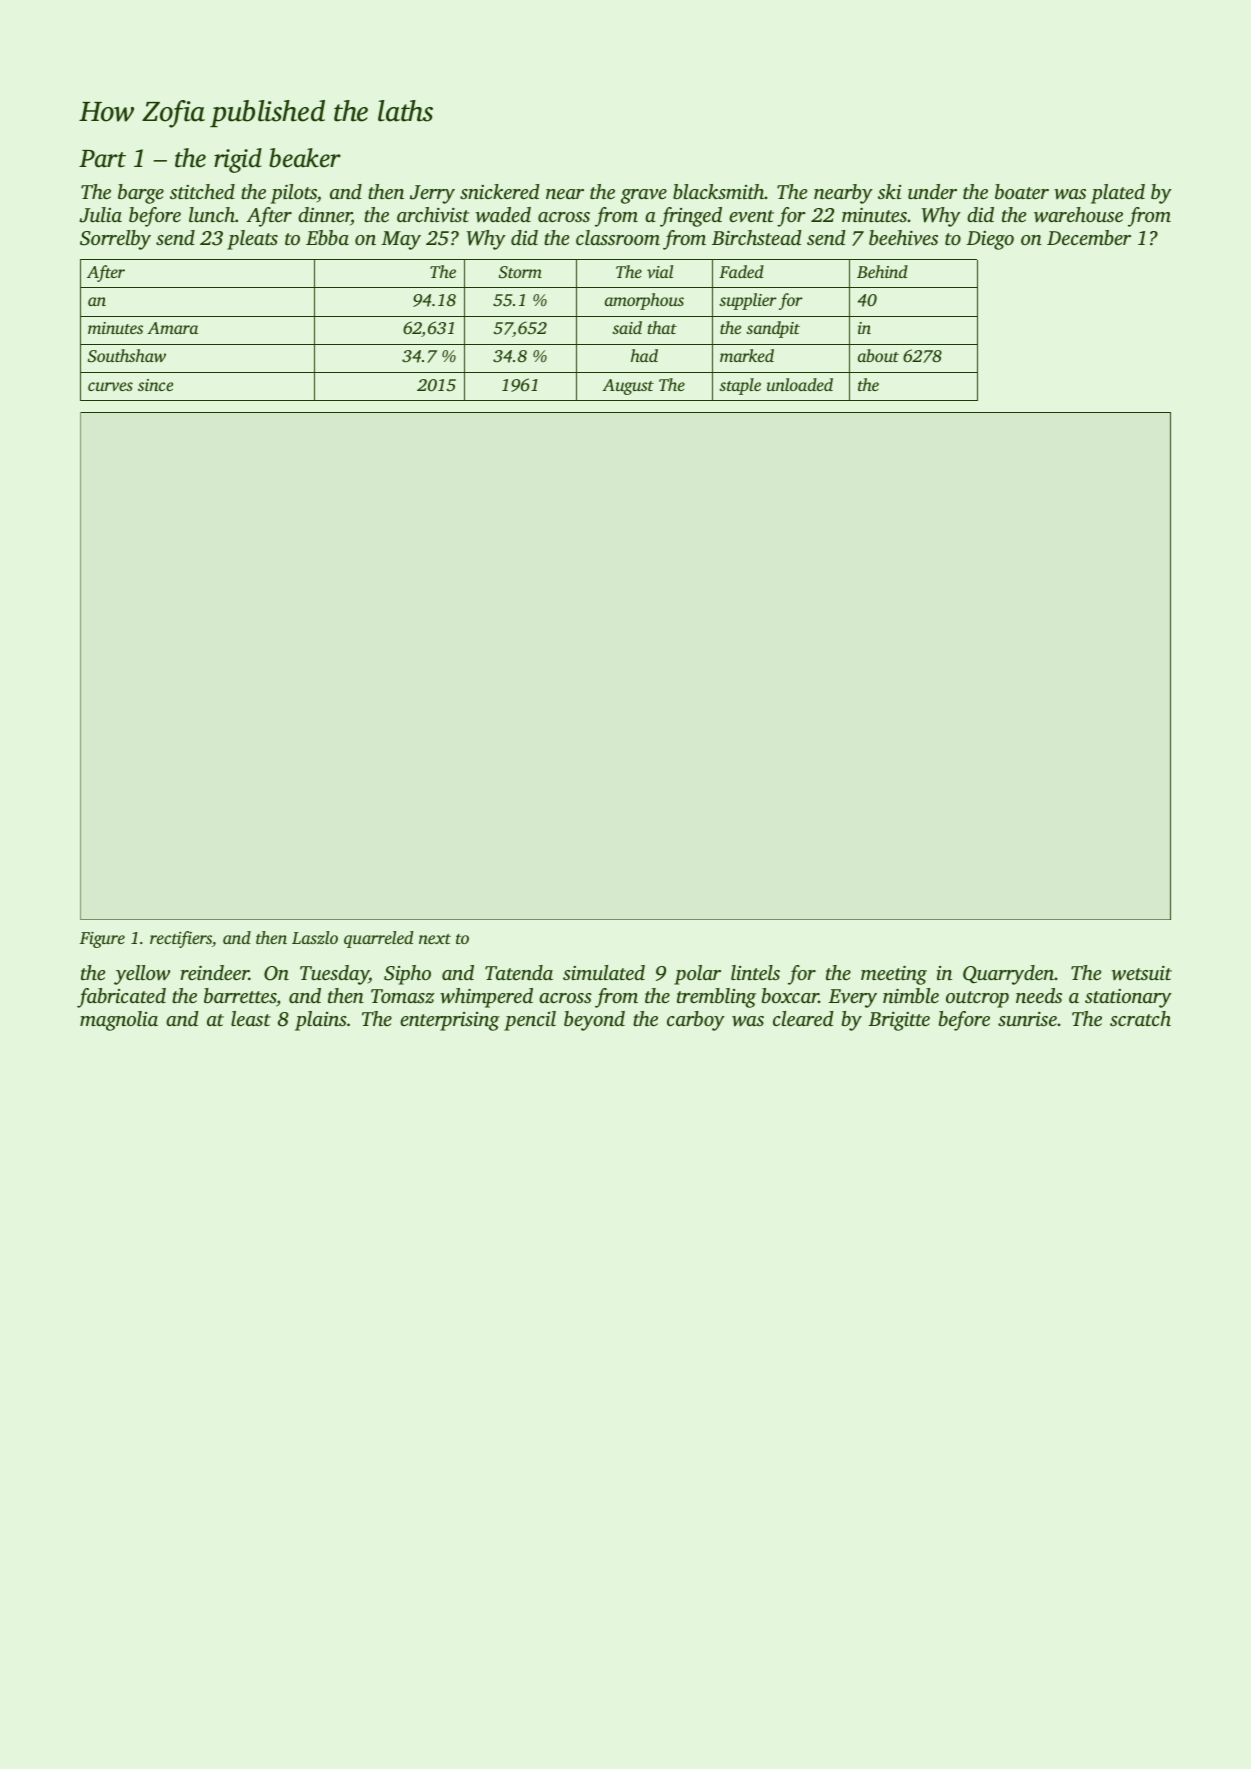 This screenshot has height=1769, width=1251. What do you see at coordinates (1140, 1018) in the screenshot?
I see `scratch` at bounding box center [1140, 1018].
